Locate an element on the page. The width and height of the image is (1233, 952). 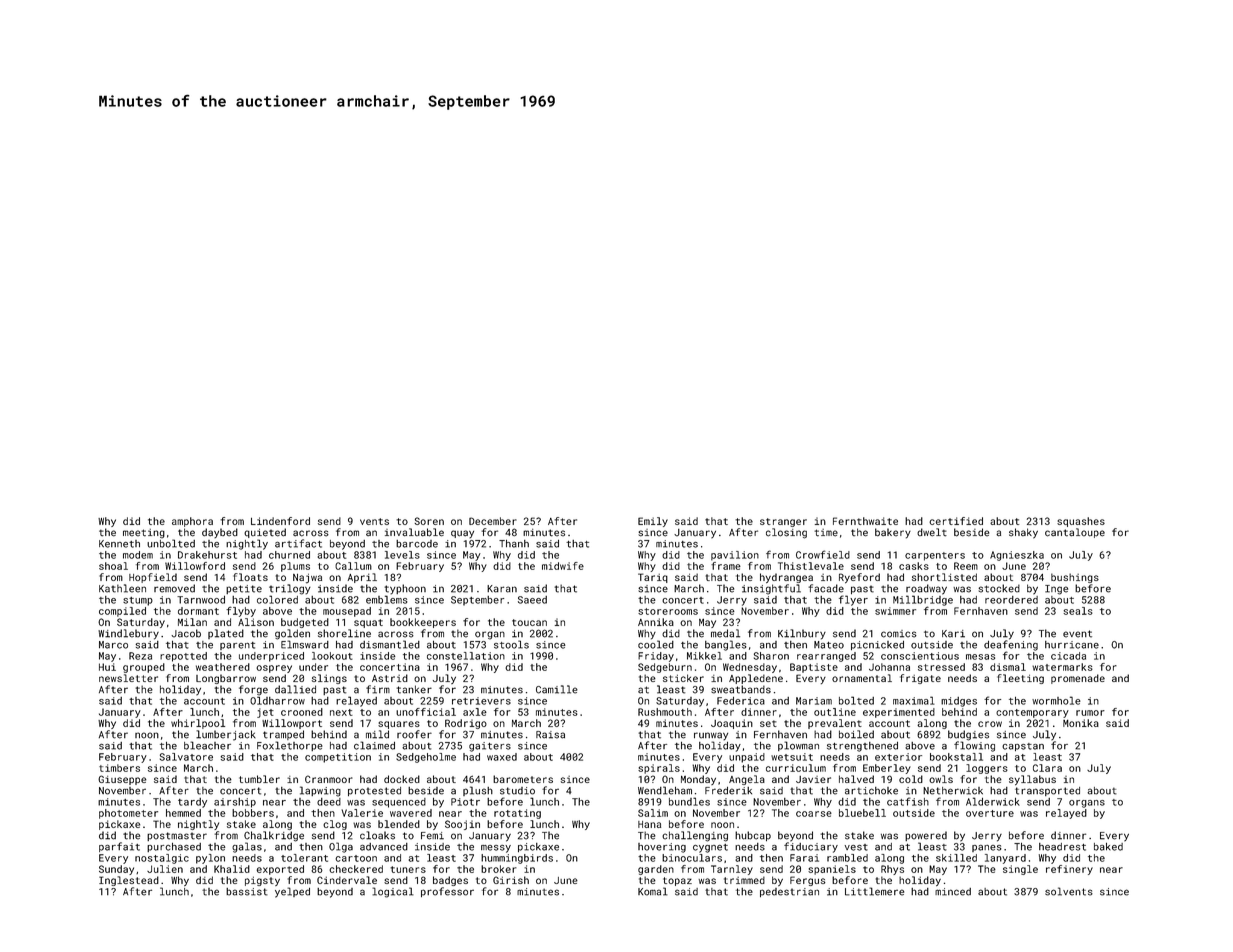
Giuseppe is located at coordinates (122, 780).
